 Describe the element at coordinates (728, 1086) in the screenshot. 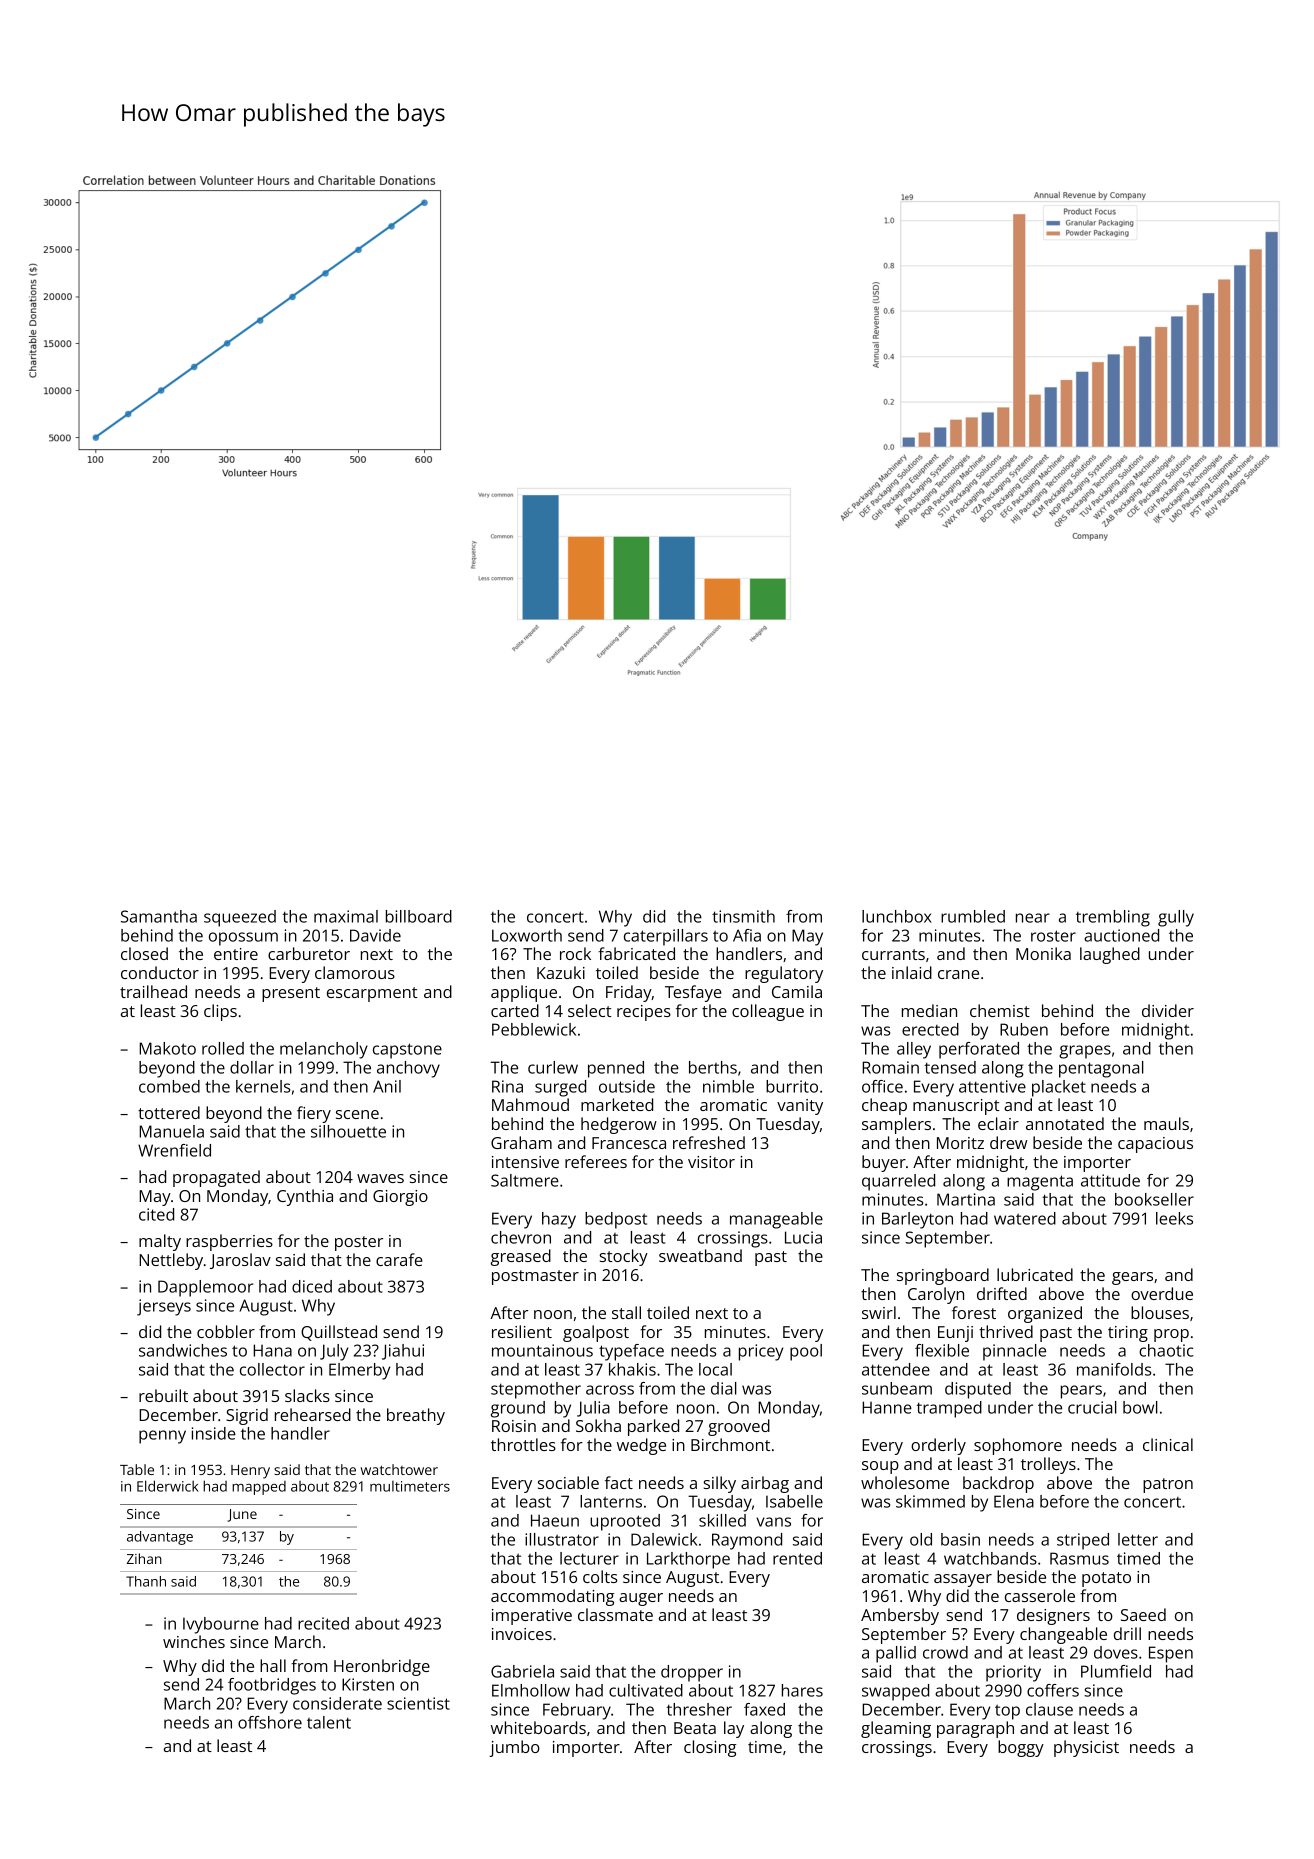

I see `nimble` at that location.
